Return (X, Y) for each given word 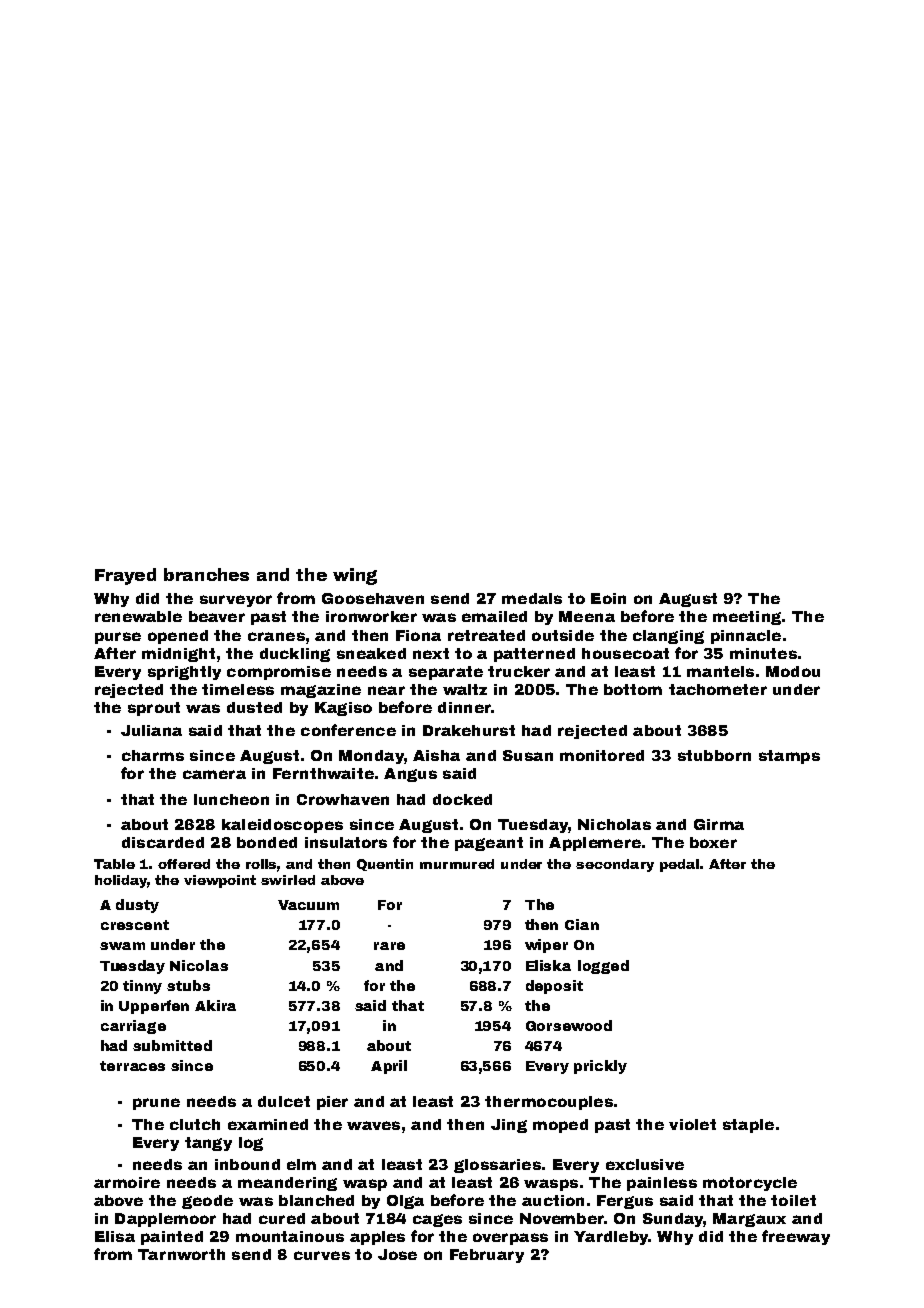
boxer (713, 842)
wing (355, 576)
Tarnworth (181, 1254)
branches (206, 574)
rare (389, 946)
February (487, 1256)
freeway (796, 1237)
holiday (121, 881)
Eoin (608, 598)
